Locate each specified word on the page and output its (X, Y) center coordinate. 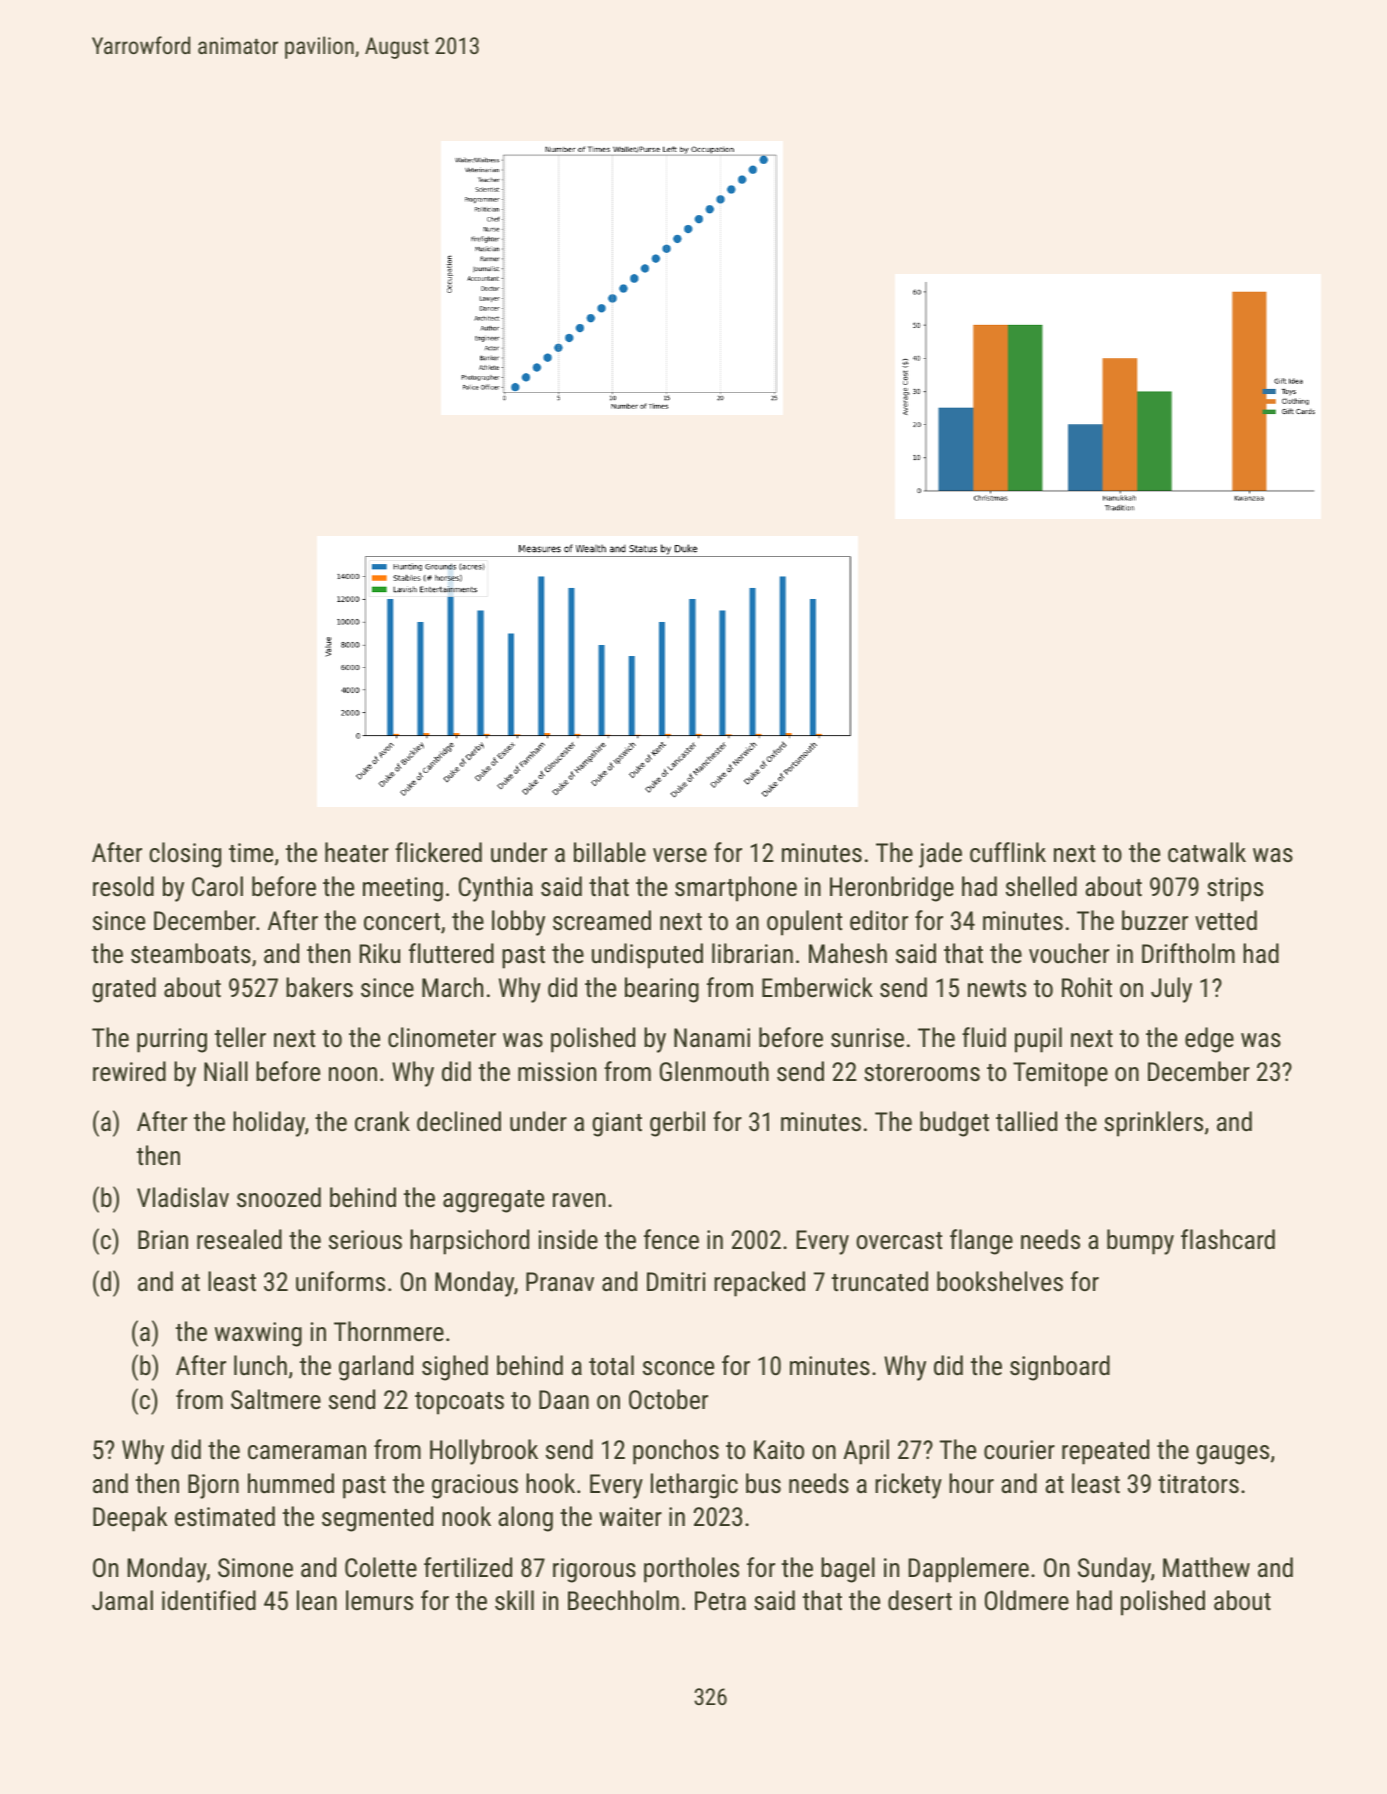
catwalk (1207, 852)
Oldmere (1027, 1600)
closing (185, 855)
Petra (720, 1600)
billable (610, 852)
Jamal (122, 1600)
